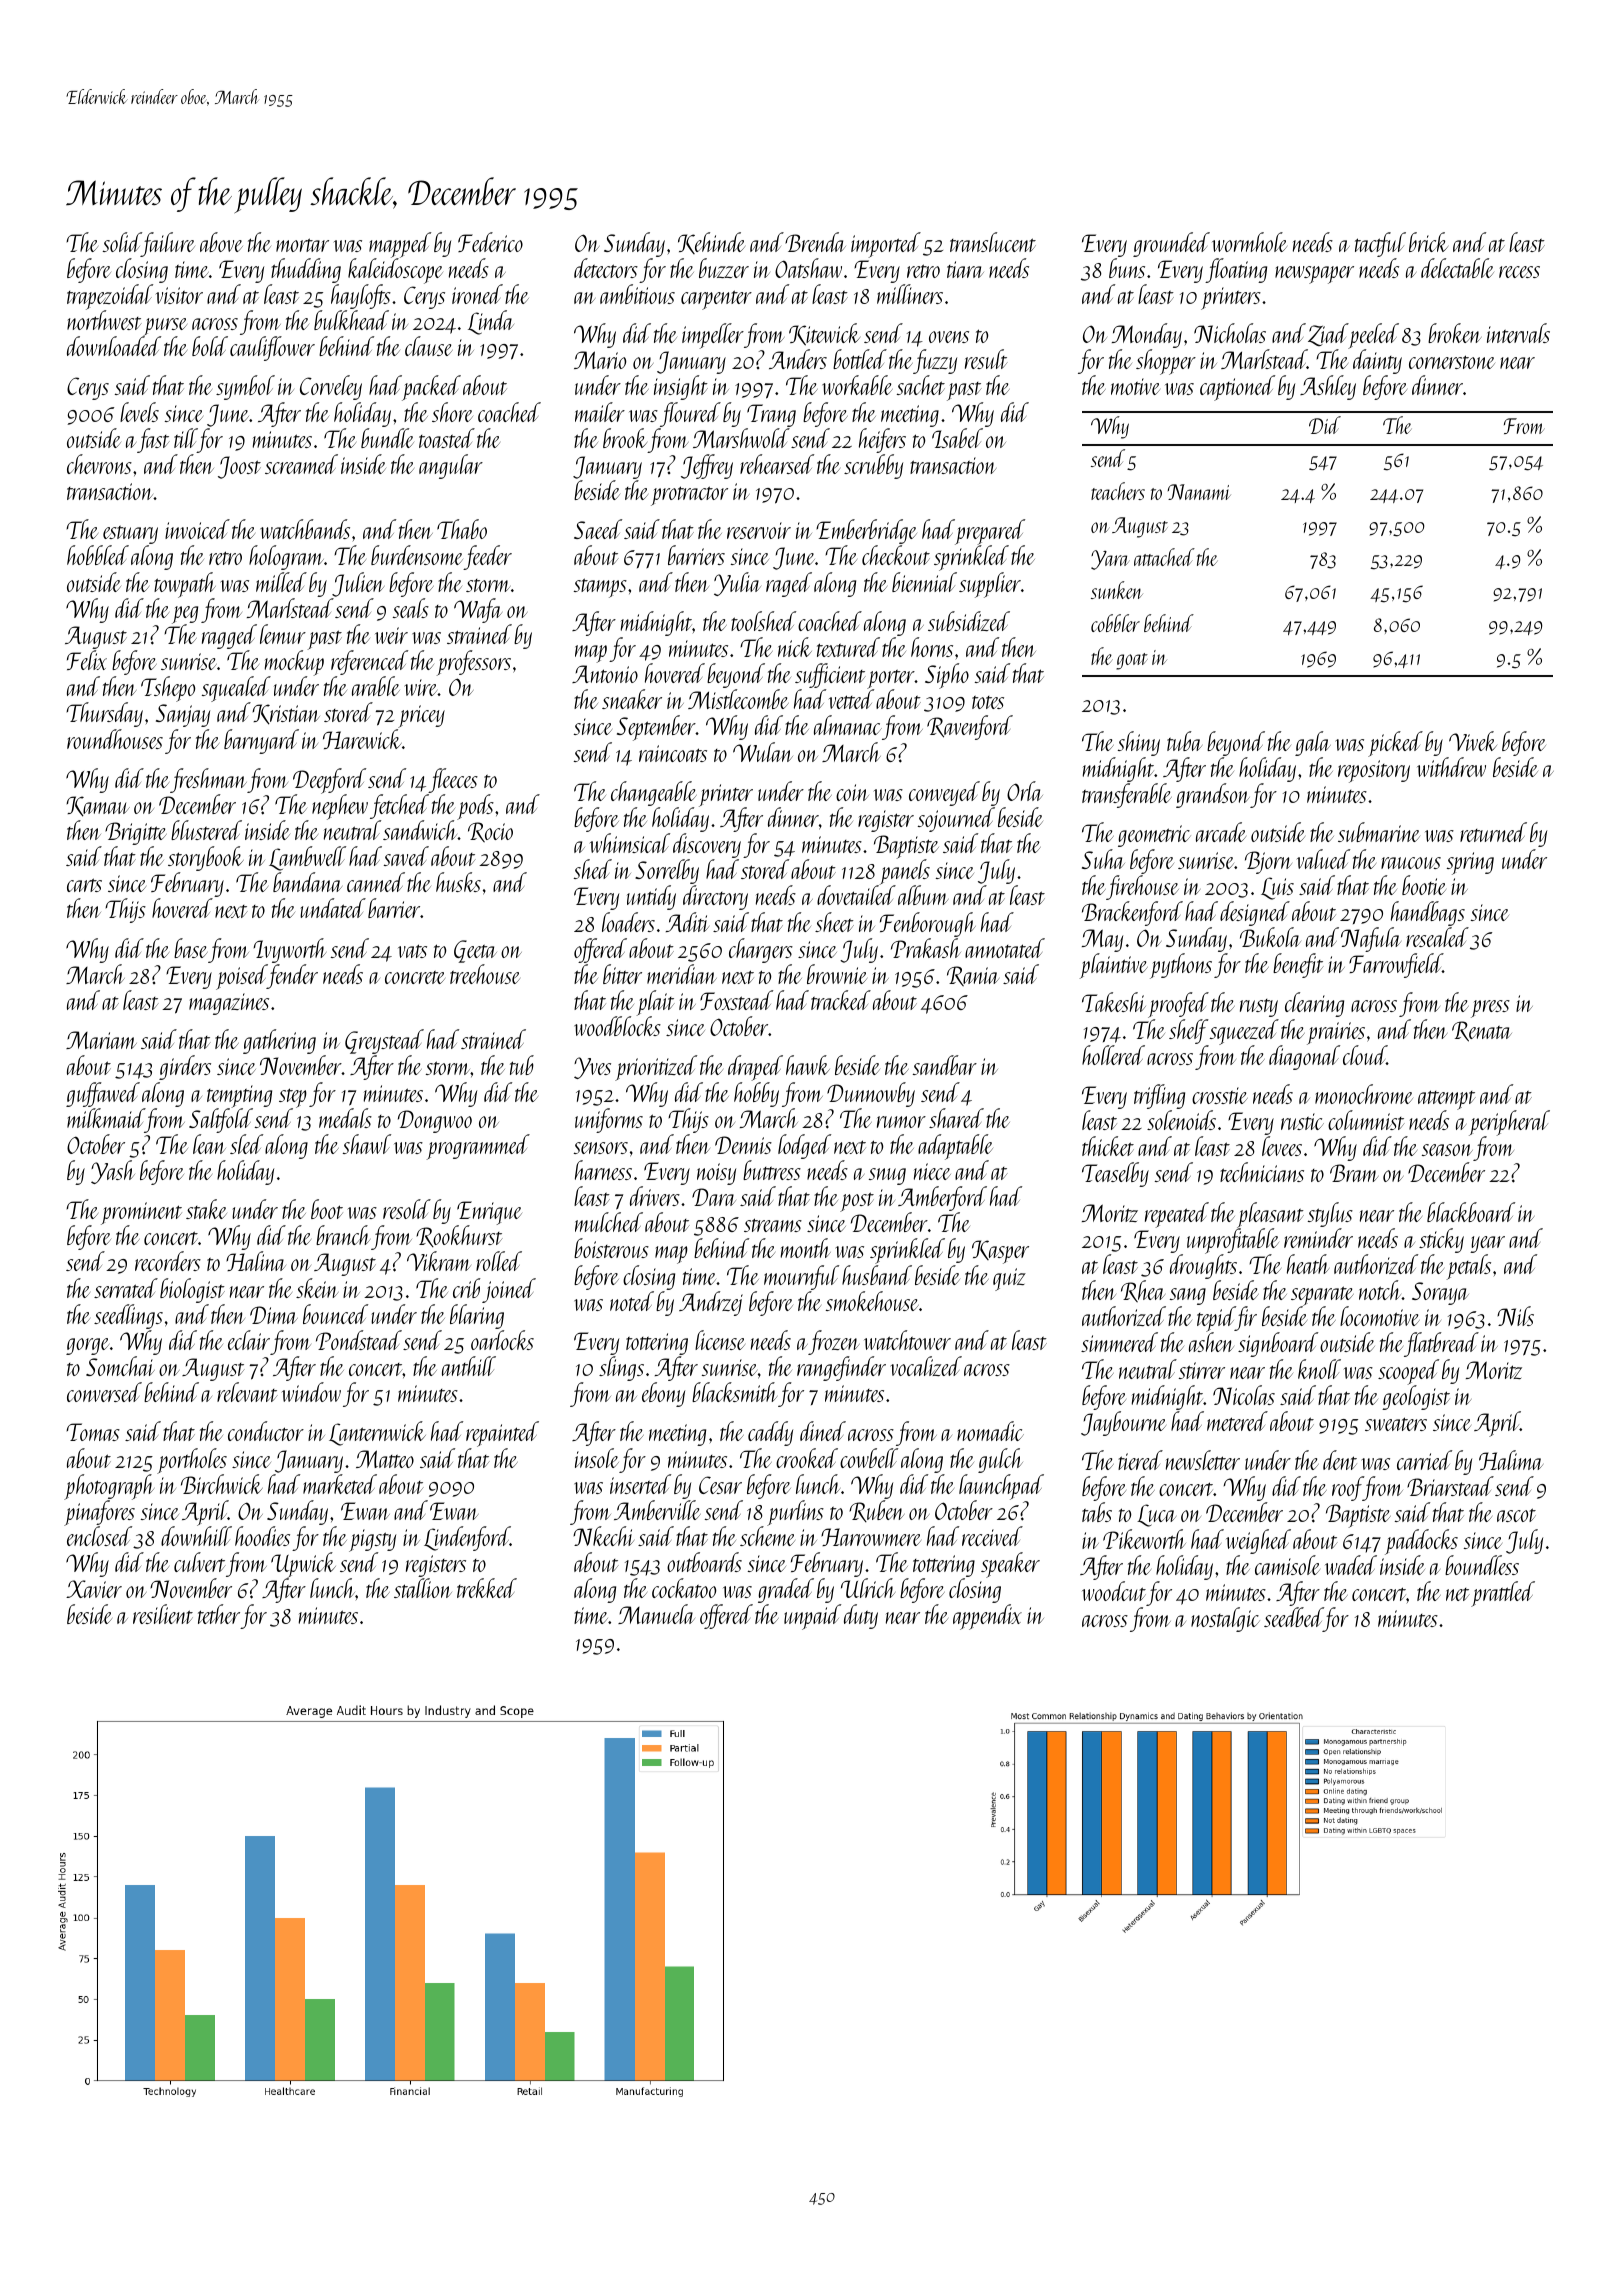 The width and height of the screenshot is (1620, 2292). What do you see at coordinates (1328, 387) in the screenshot?
I see `Ashley` at bounding box center [1328, 387].
